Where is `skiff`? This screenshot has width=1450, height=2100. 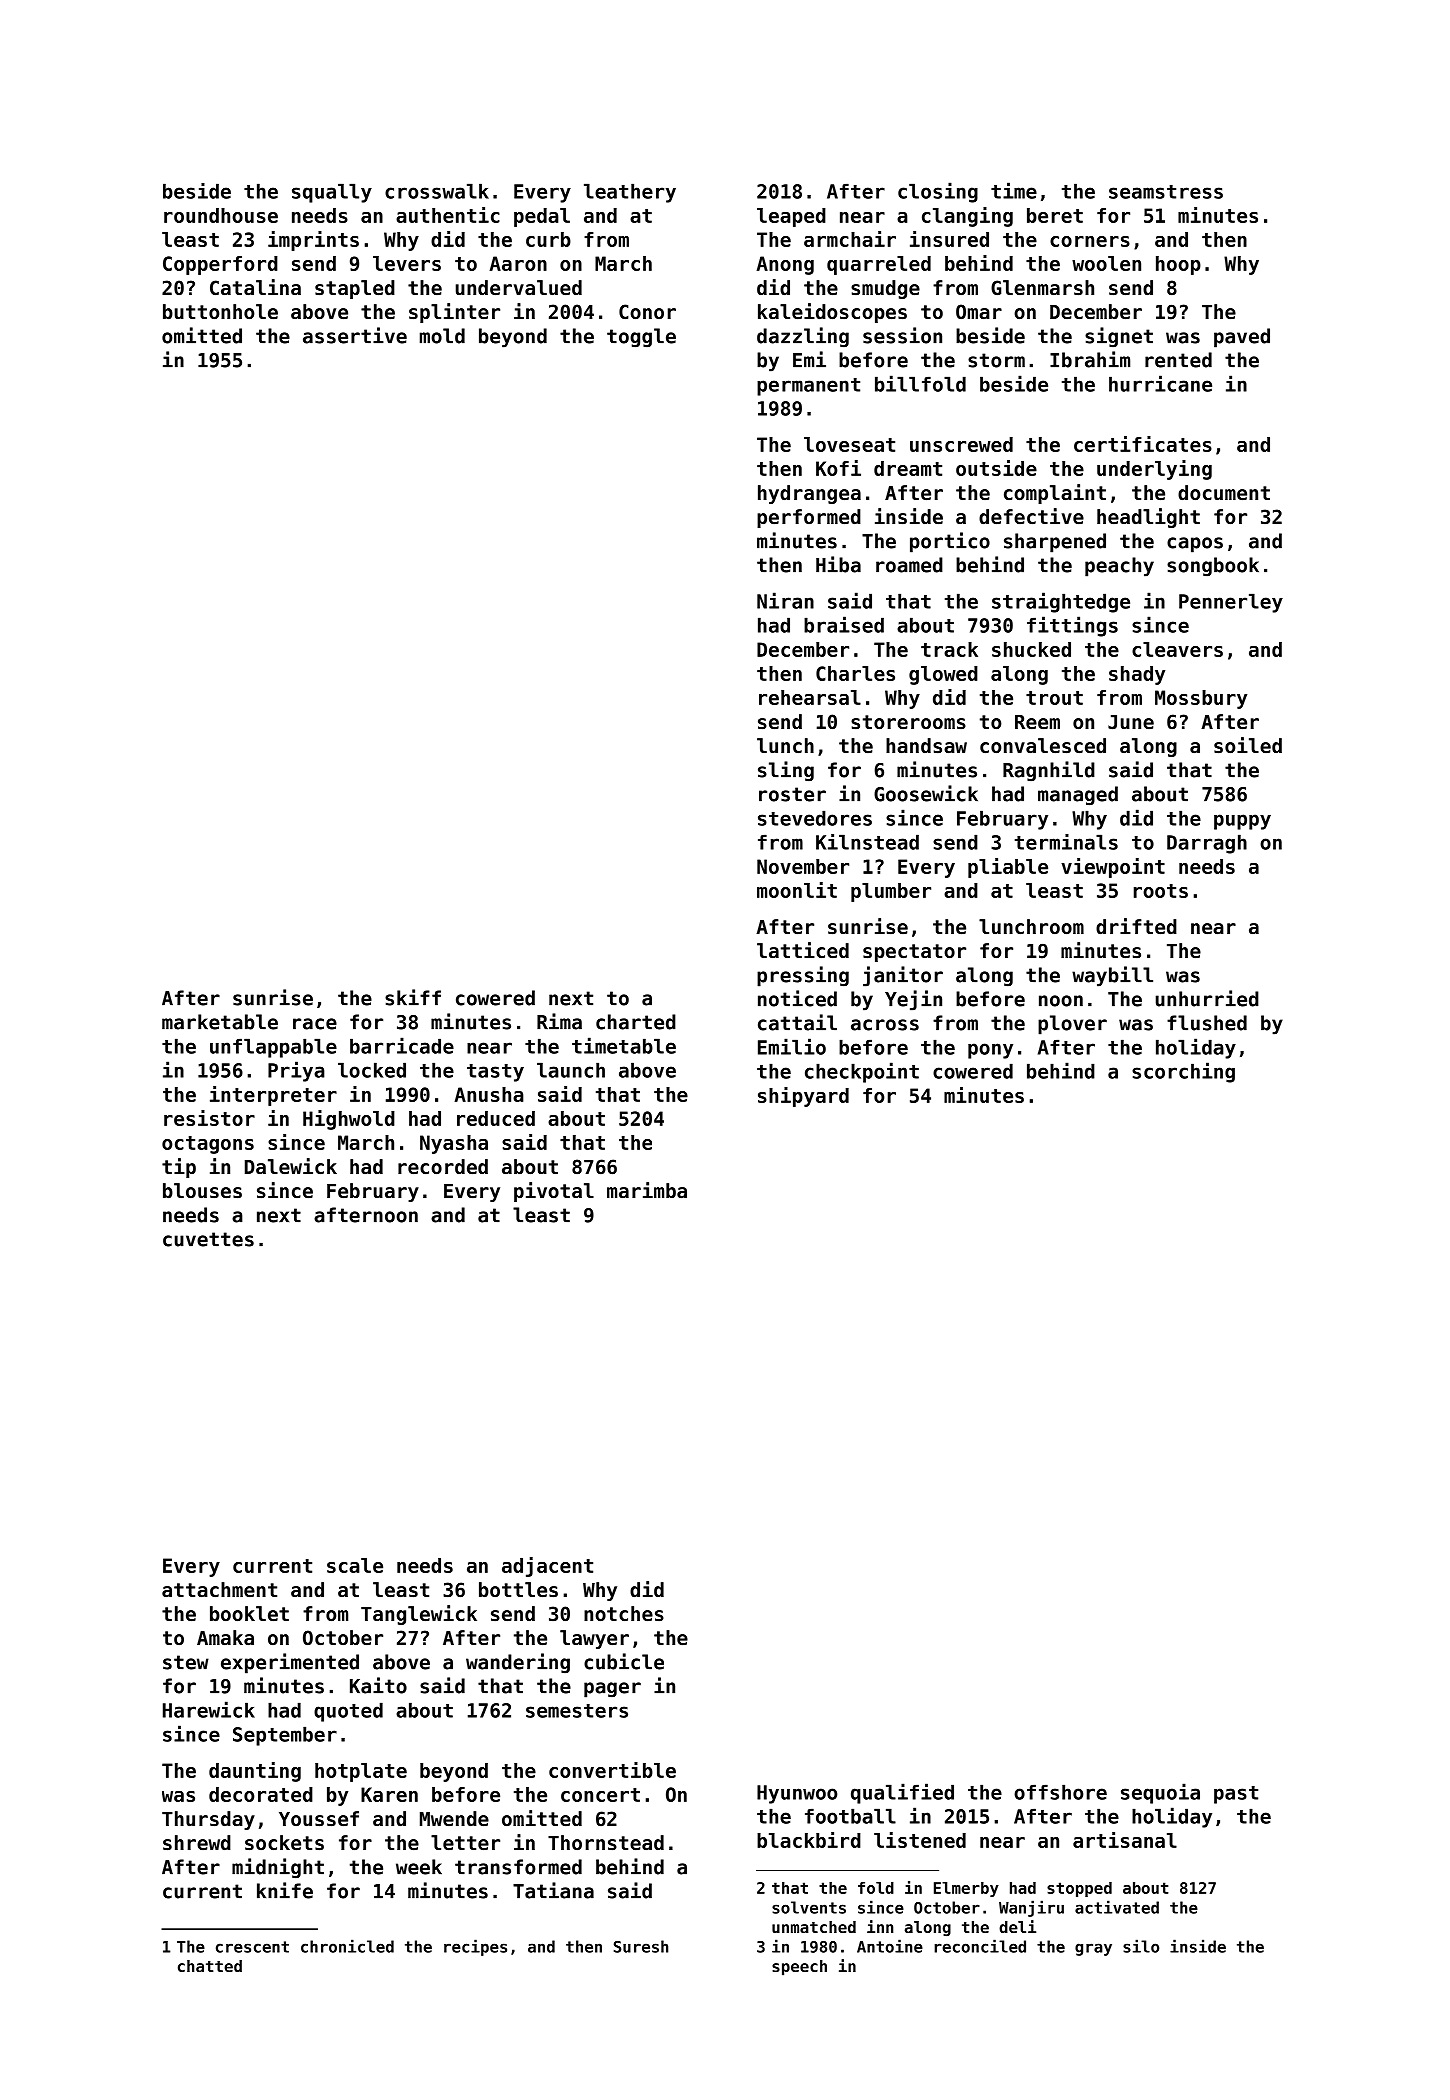 skiff is located at coordinates (413, 997).
